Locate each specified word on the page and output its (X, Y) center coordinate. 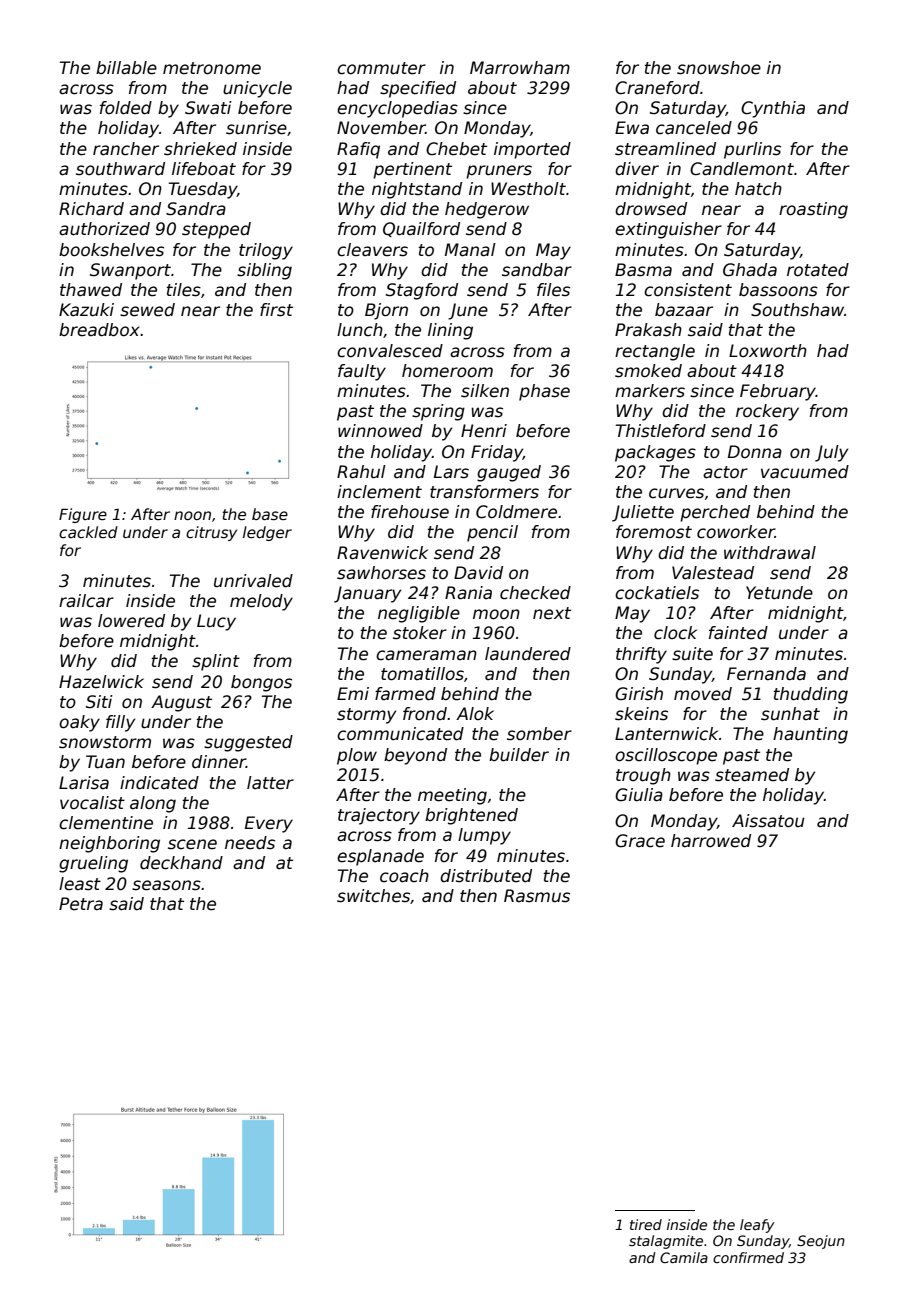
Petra (81, 904)
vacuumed (805, 472)
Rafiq (358, 150)
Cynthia (773, 109)
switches (373, 896)
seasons (166, 885)
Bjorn (386, 311)
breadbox (99, 330)
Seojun (821, 1242)
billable (126, 68)
